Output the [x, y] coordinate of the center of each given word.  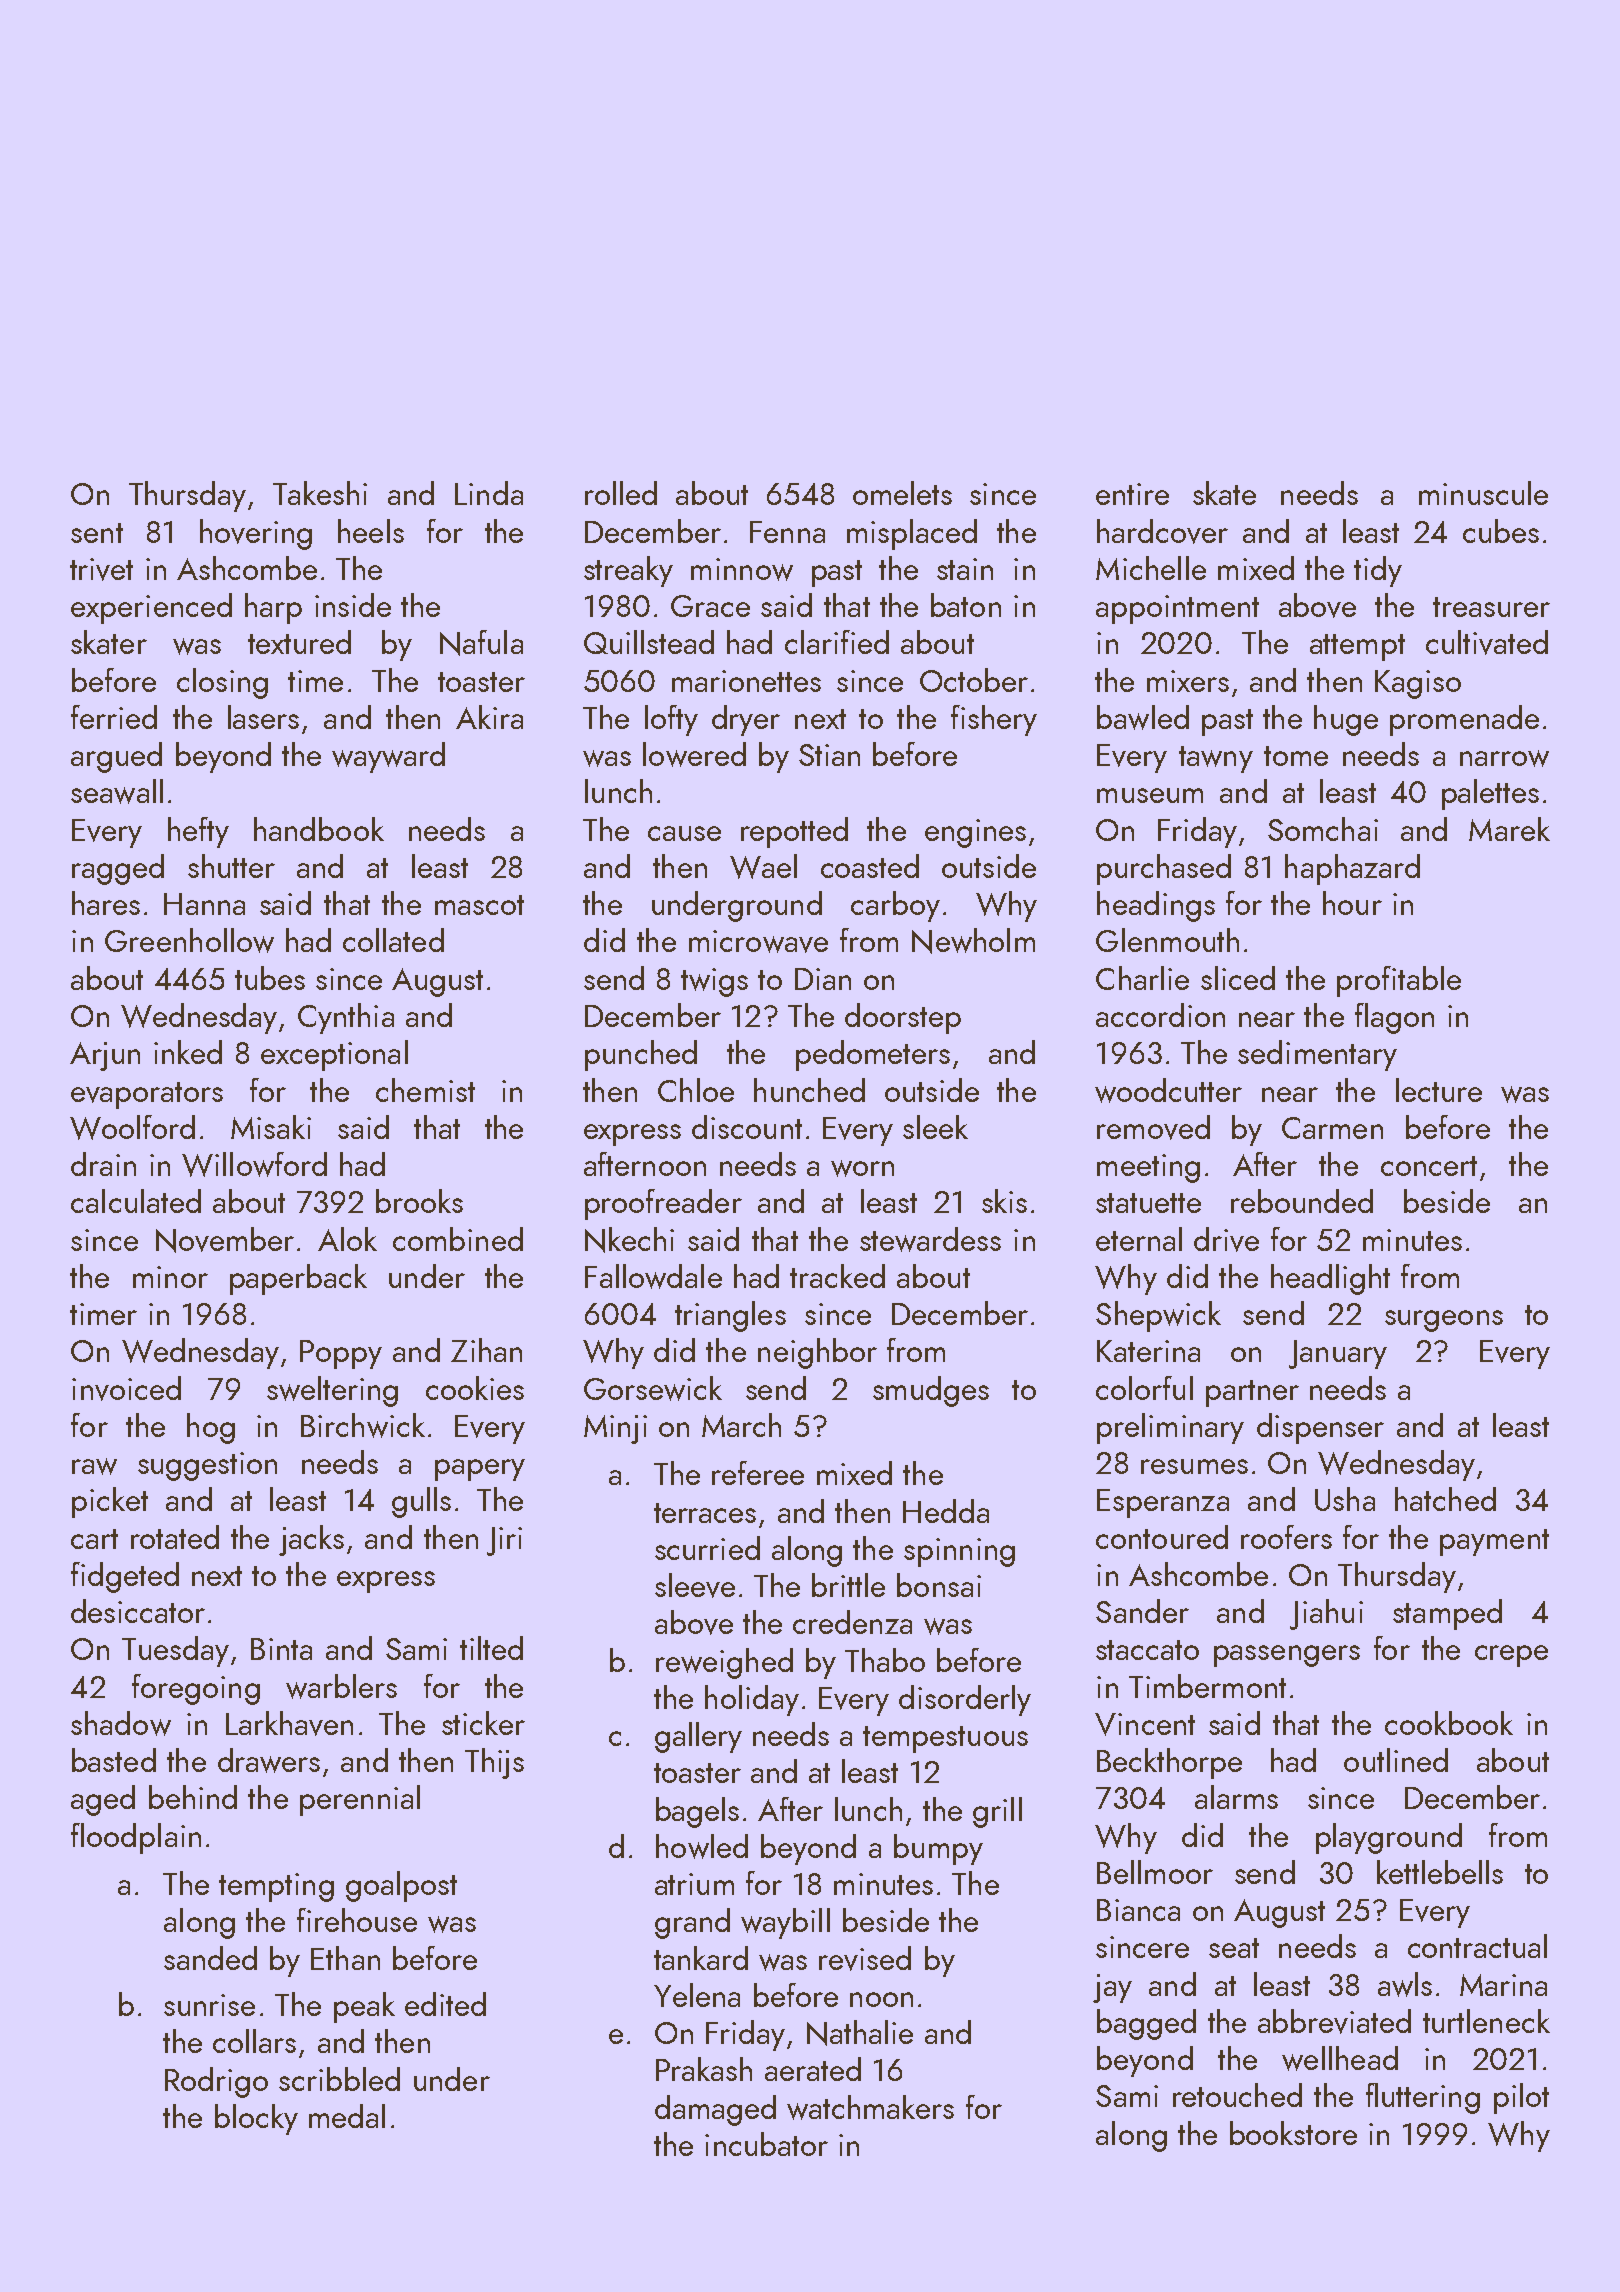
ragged [118, 869]
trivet [101, 569]
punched [641, 1055]
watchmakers [870, 2107]
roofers [1286, 1537]
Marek [1509, 829]
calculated [136, 1201]
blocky [256, 2119]
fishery [994, 720]
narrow [1504, 758]
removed [1153, 1127]
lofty [671, 720]
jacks [311, 1540]
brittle [848, 1585]
